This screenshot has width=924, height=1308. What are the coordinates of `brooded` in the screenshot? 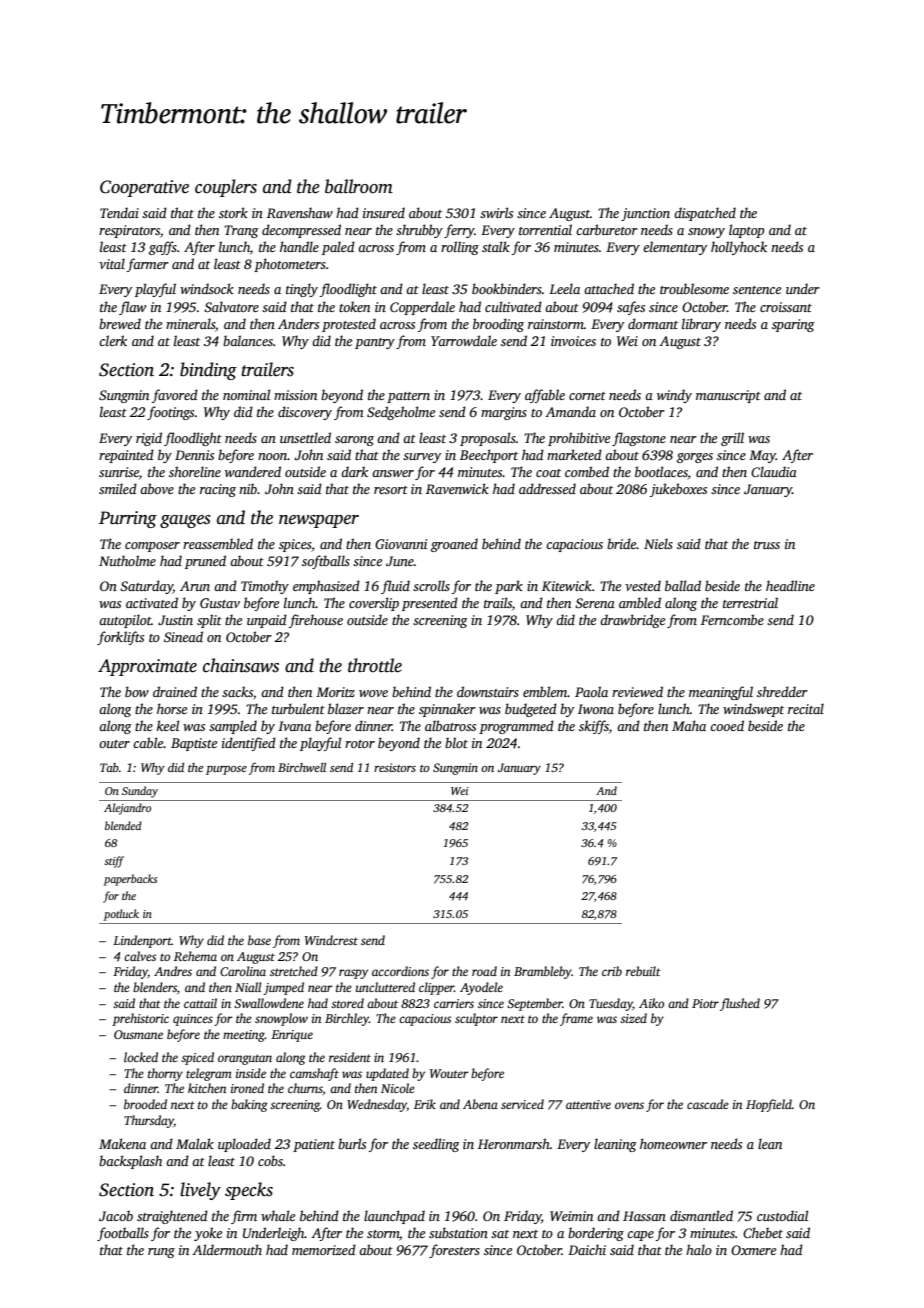 It's located at (145, 1104).
